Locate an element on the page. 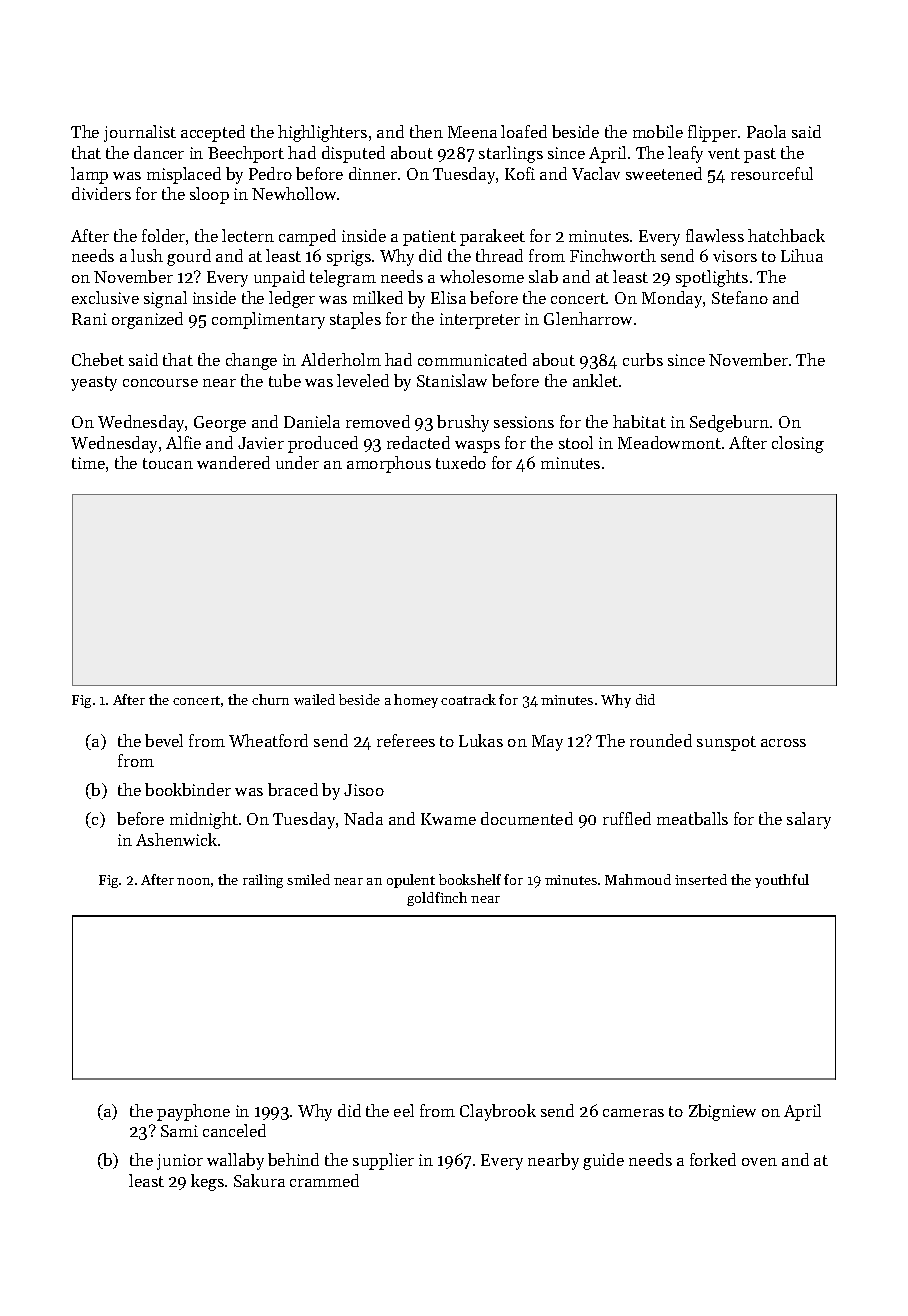 The height and width of the document is (1316, 908). smiled is located at coordinates (308, 879).
